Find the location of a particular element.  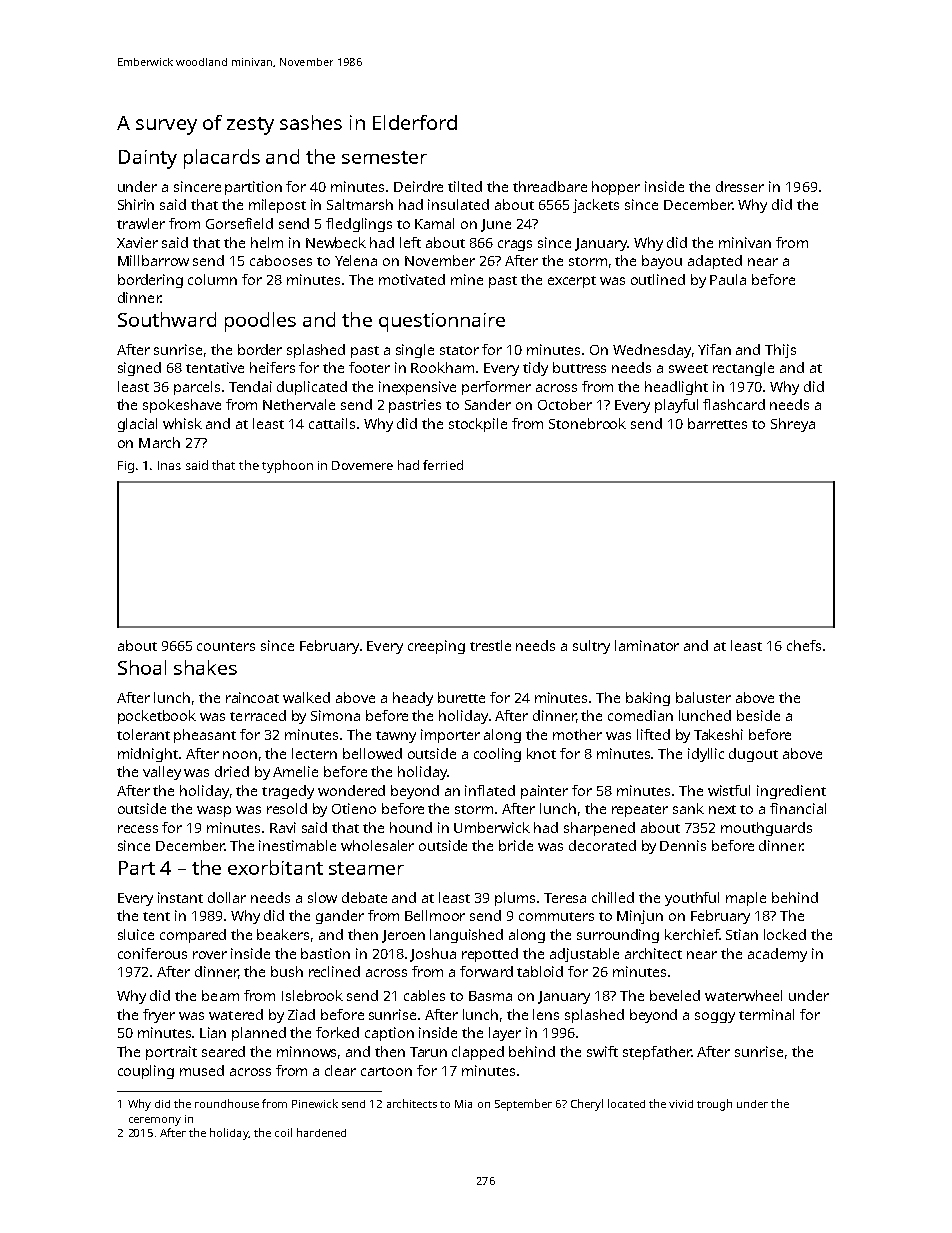

semester is located at coordinates (384, 157).
